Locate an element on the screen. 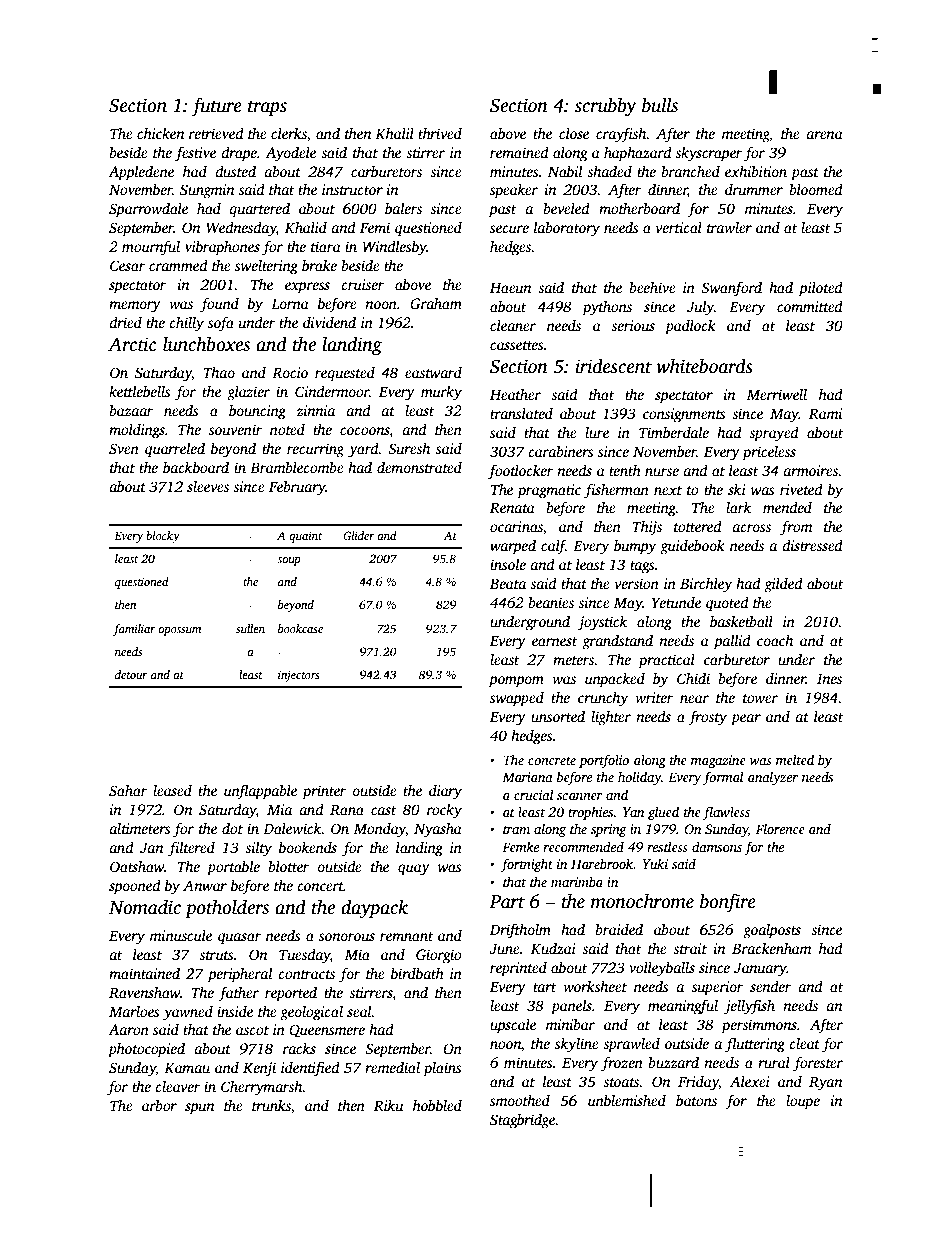 The height and width of the screenshot is (1233, 952). swapped is located at coordinates (517, 699).
